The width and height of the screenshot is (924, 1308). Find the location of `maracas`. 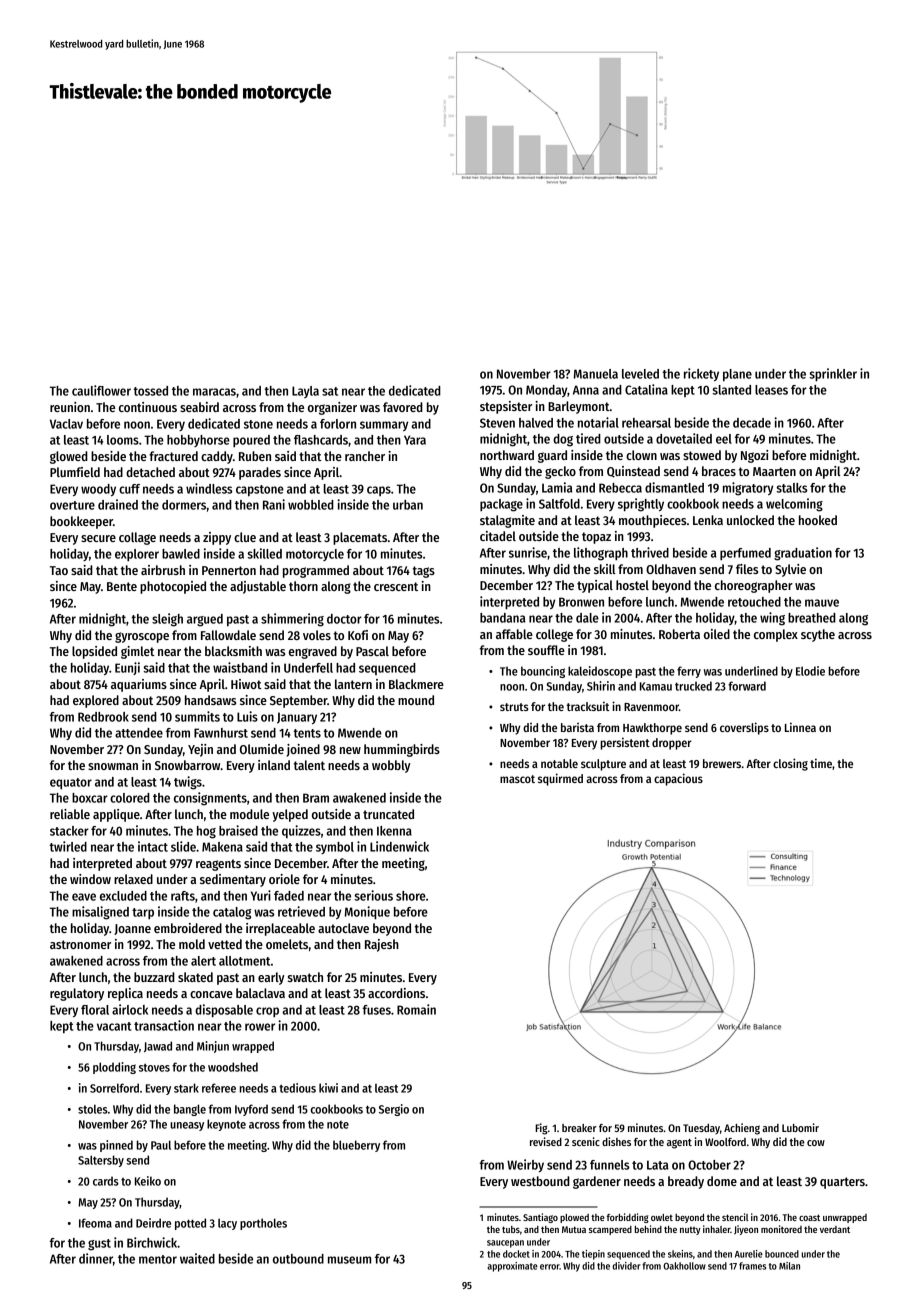

maracas is located at coordinates (214, 392).
